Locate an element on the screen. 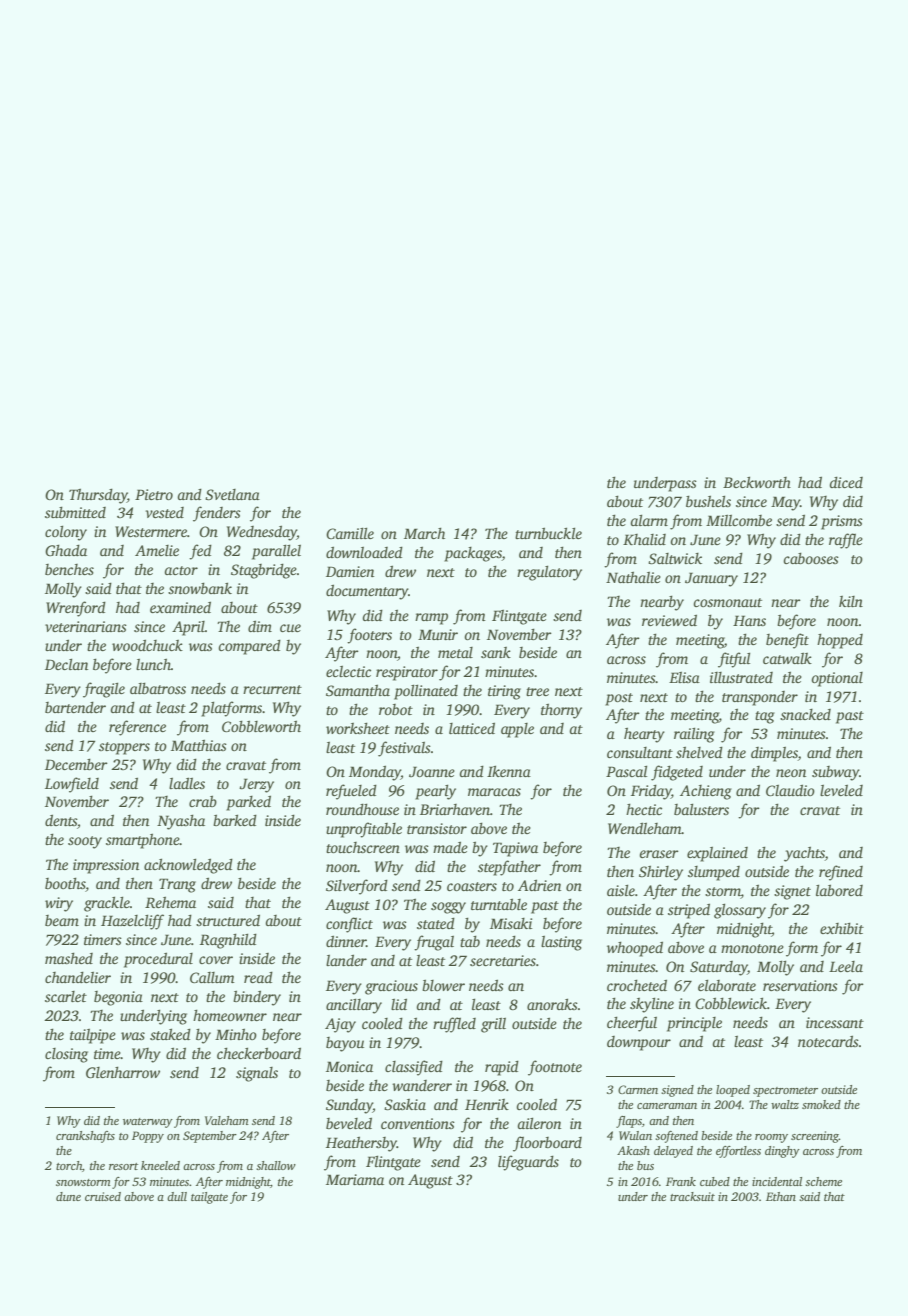 This screenshot has width=908, height=1316. lifeguards is located at coordinates (528, 1163).
